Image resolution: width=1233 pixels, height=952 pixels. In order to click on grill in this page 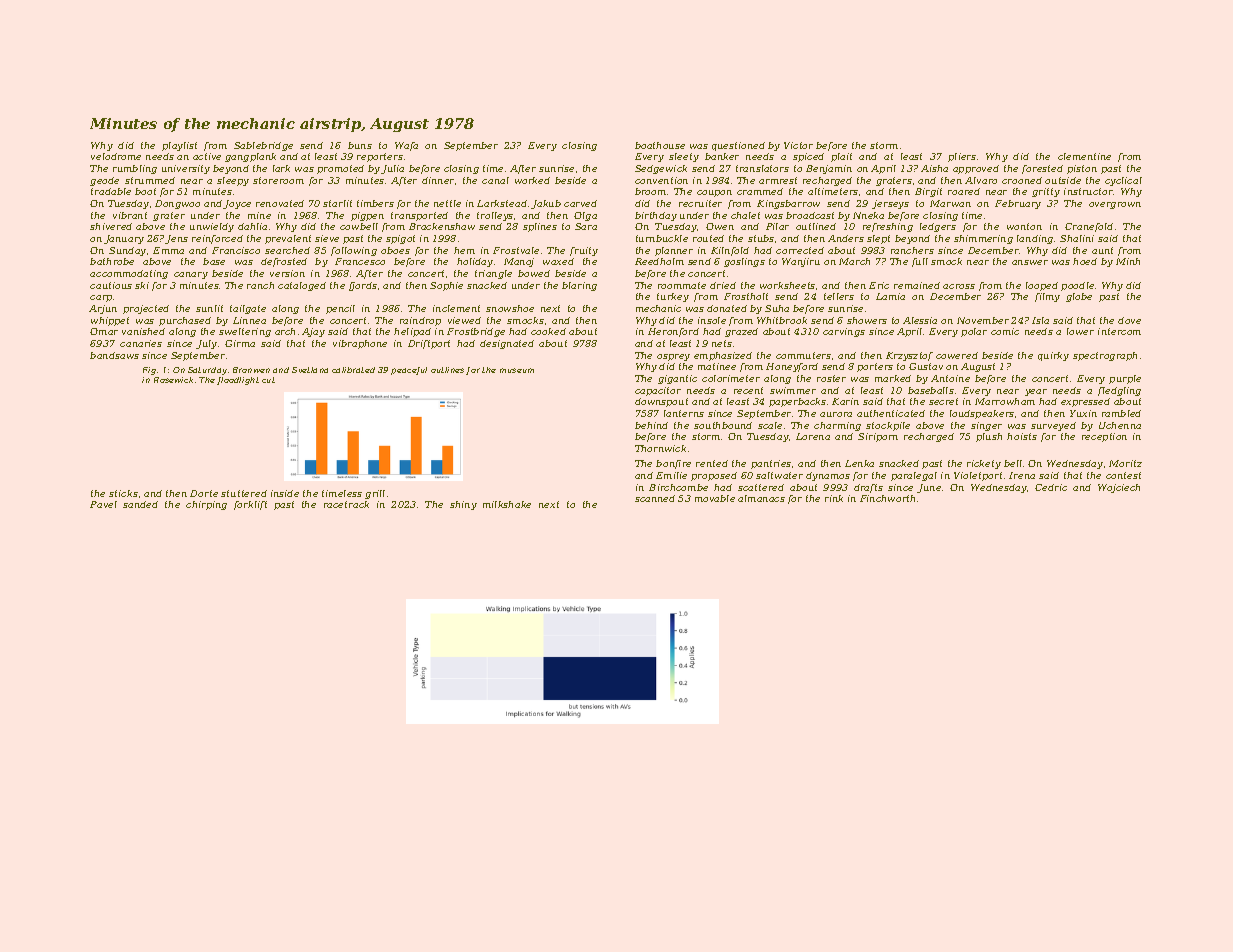, I will do `click(375, 494)`.
